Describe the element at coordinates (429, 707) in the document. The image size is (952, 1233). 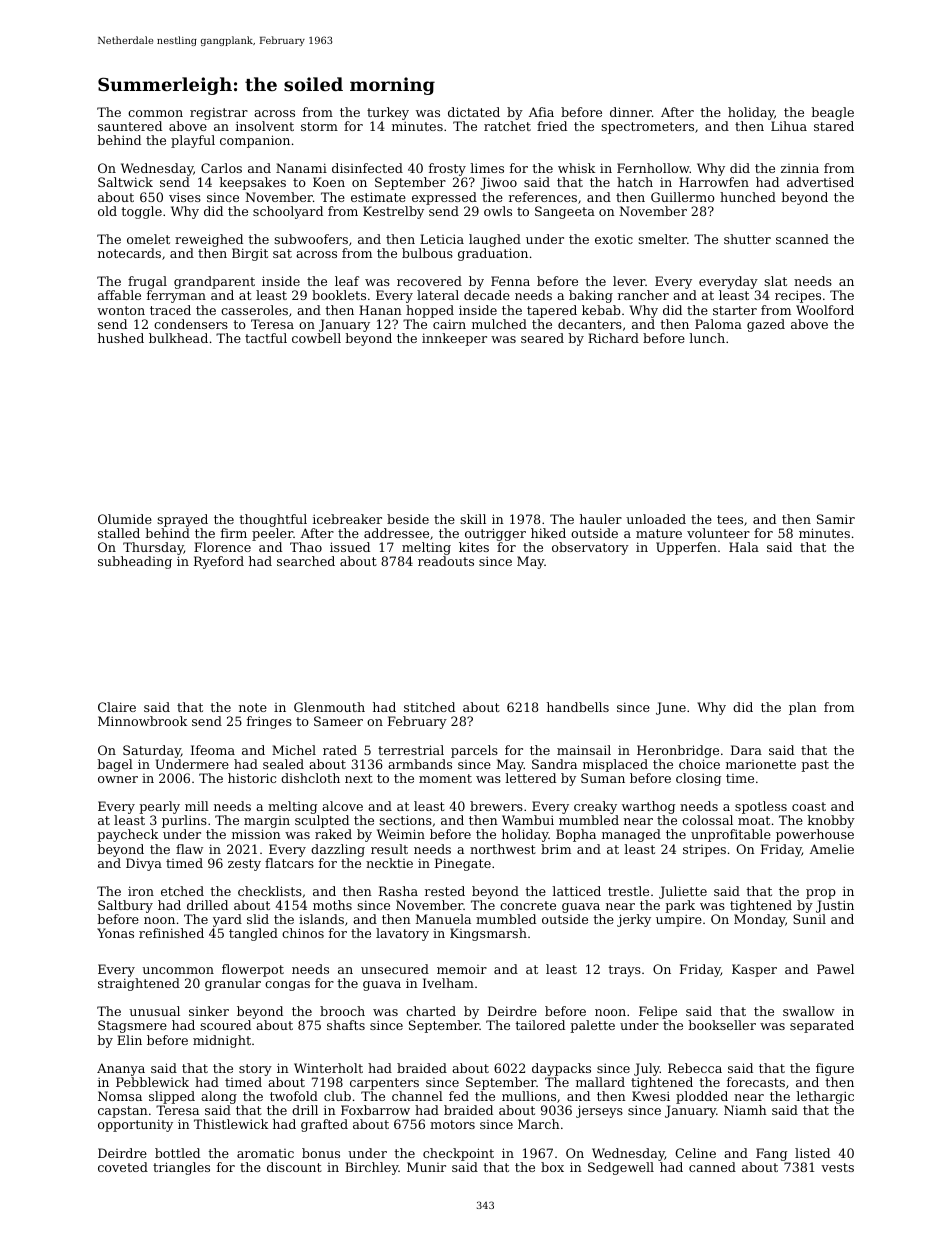
I see `stitched` at that location.
